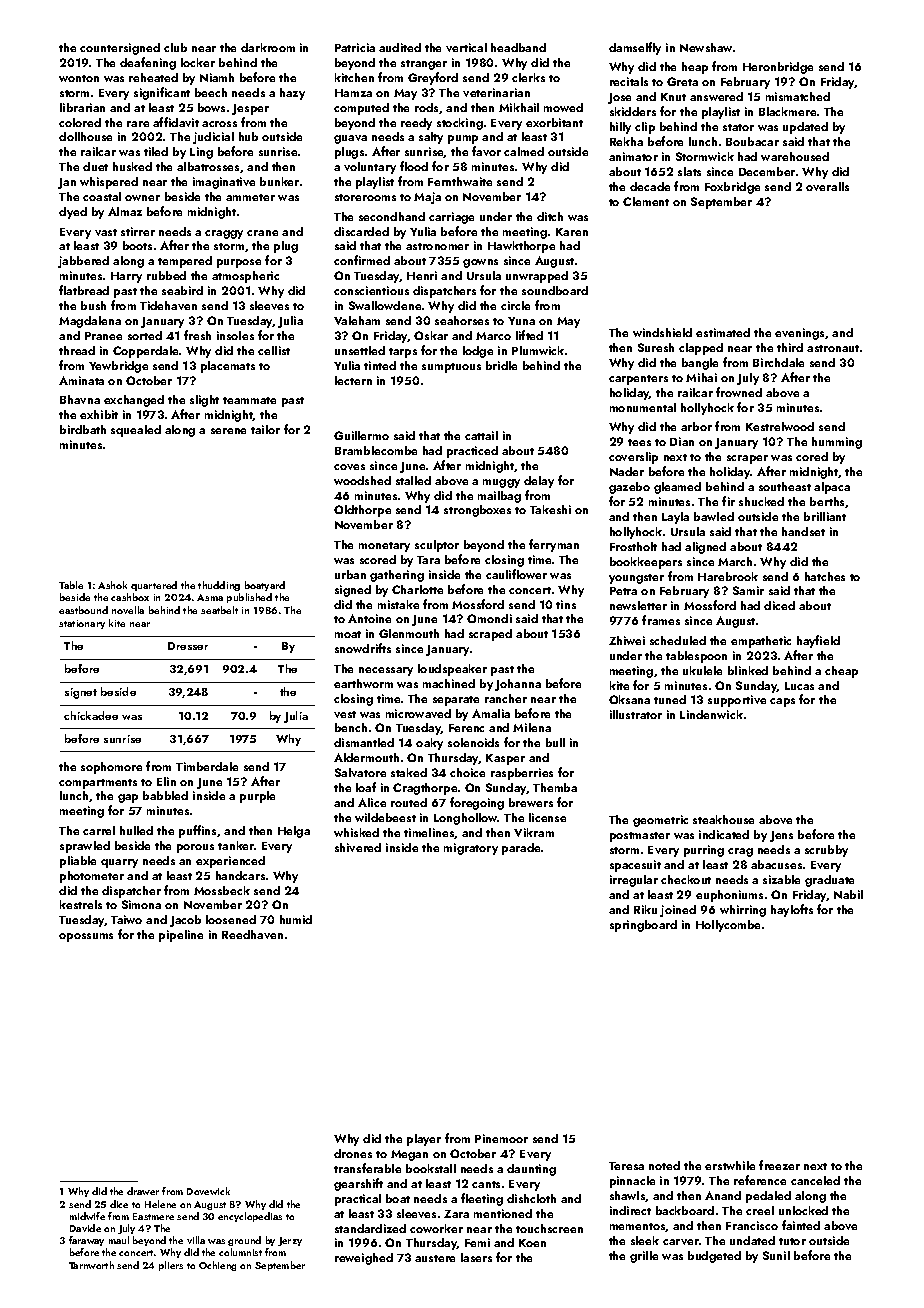 The width and height of the image is (924, 1308). Describe the element at coordinates (398, 604) in the image. I see `mistake` at that location.
